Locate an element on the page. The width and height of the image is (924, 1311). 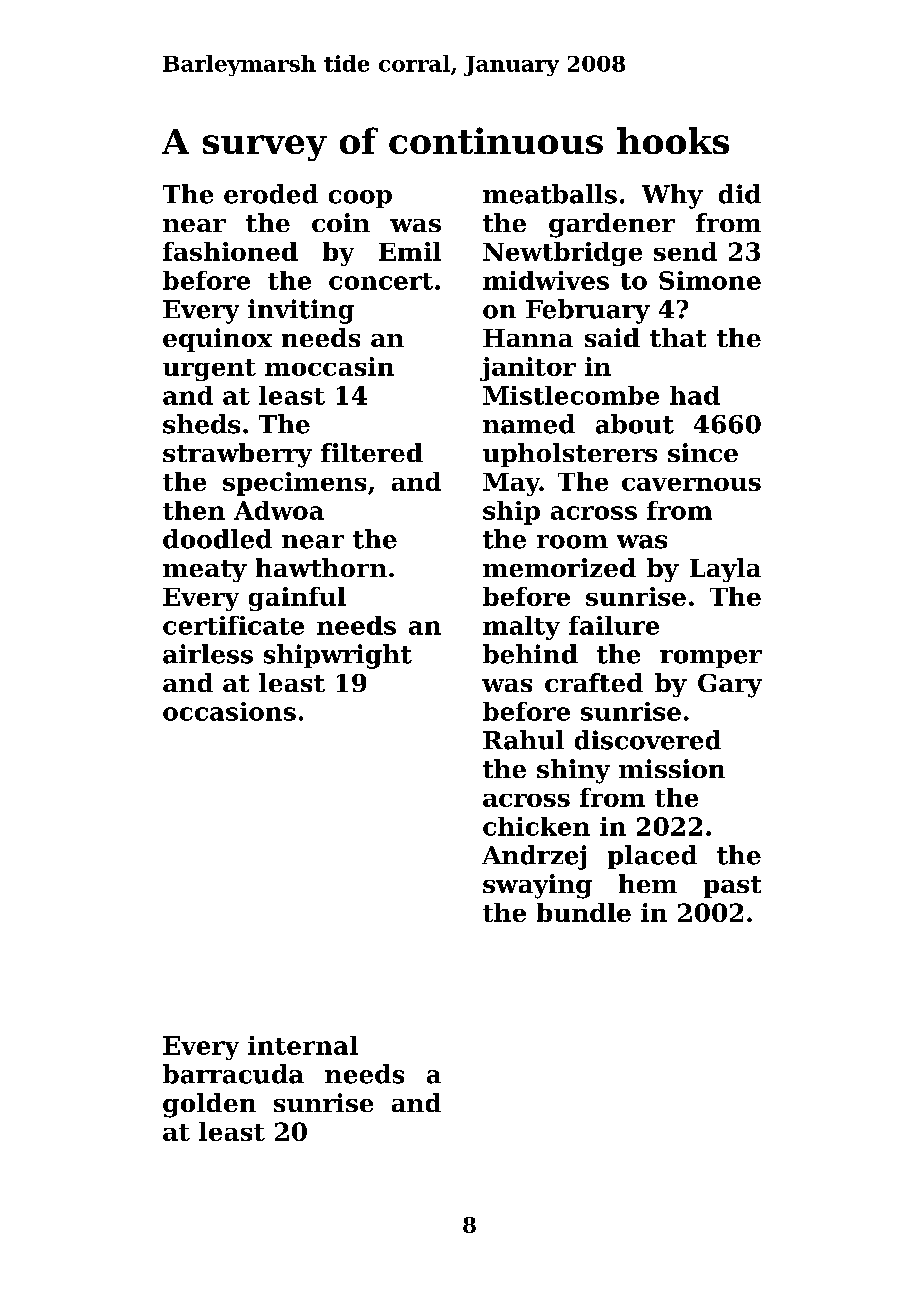
golden is located at coordinates (209, 1105).
